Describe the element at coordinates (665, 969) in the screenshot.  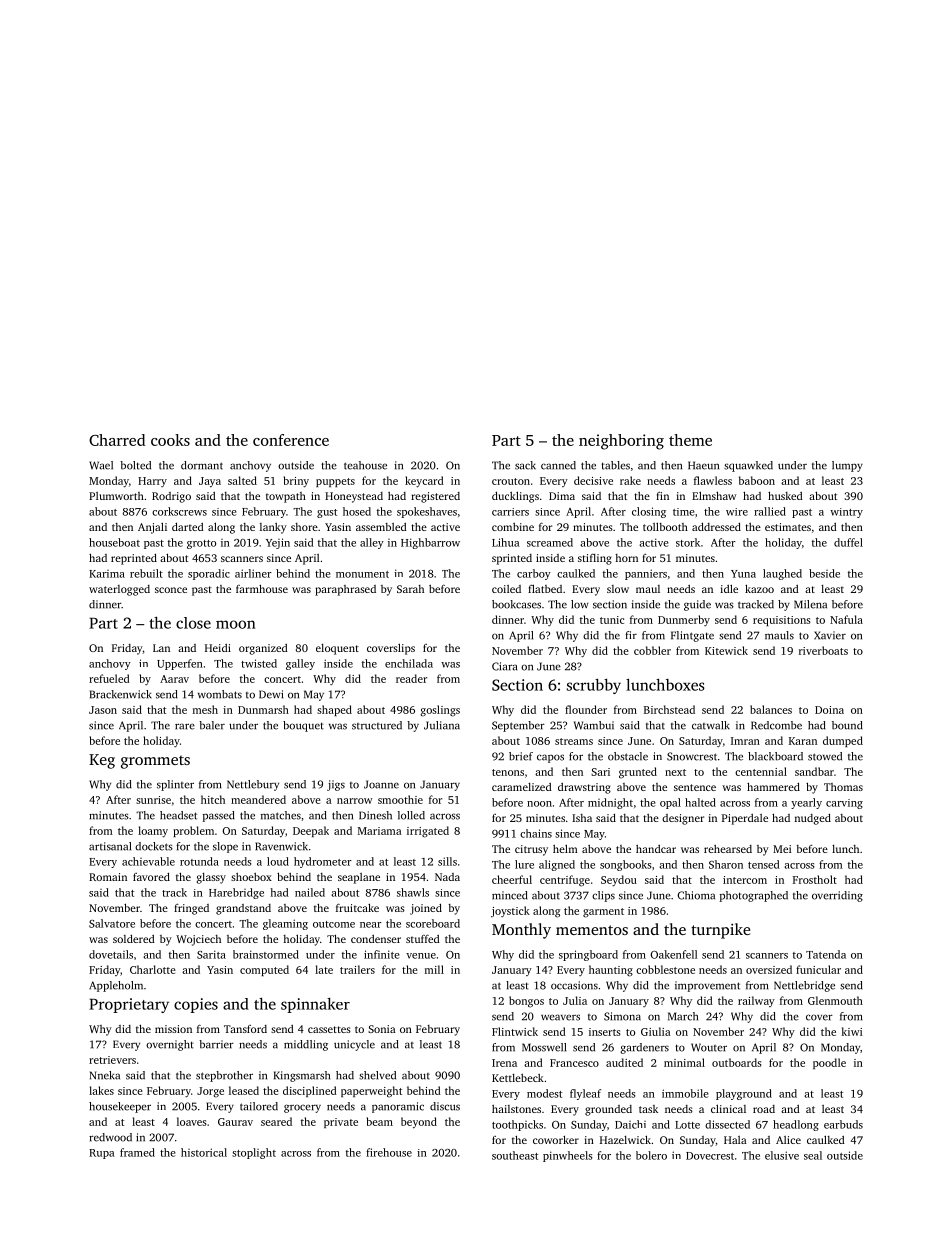
I see `cobblestone` at that location.
